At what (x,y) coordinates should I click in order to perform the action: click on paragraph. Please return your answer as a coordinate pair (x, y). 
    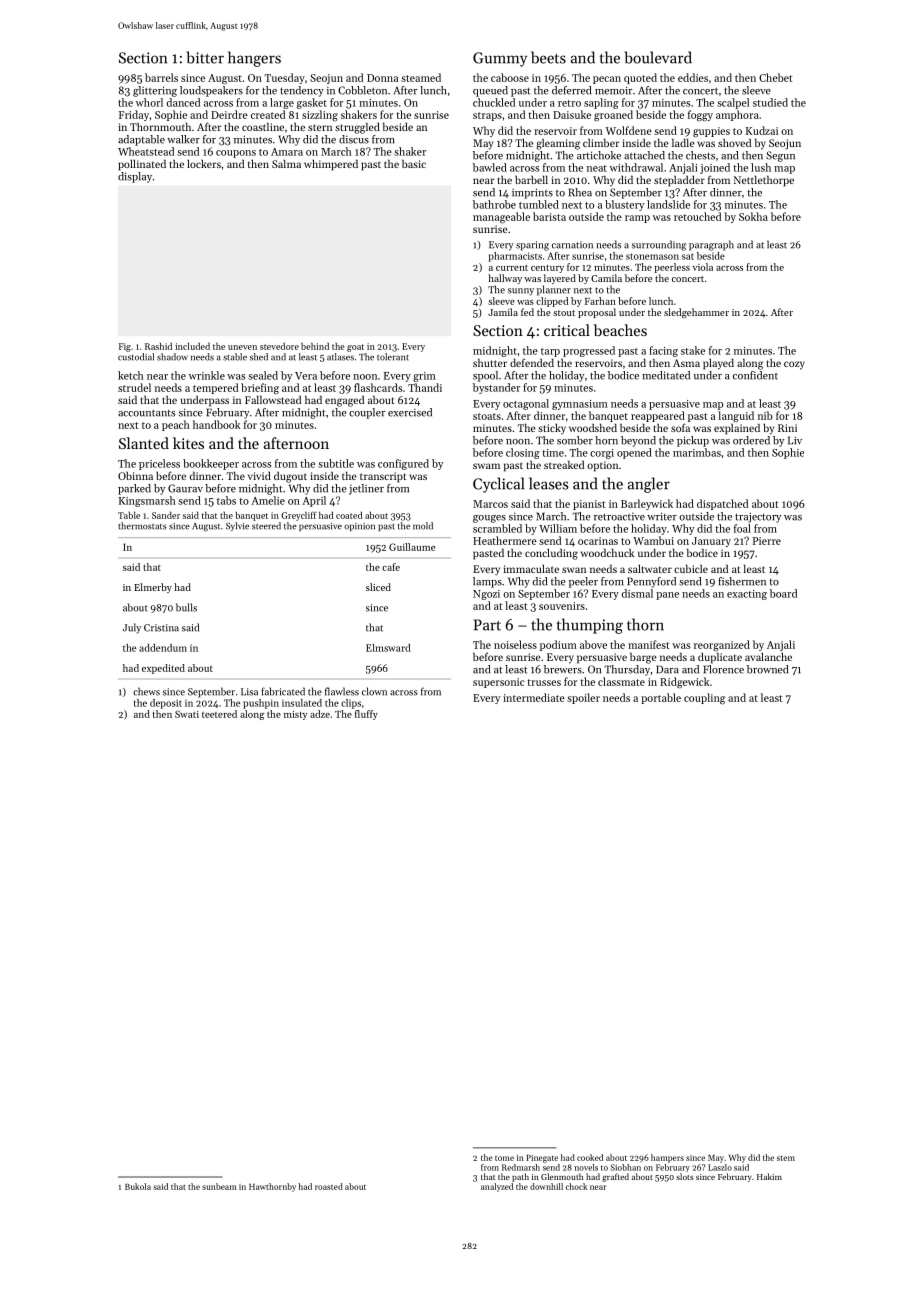
    Looking at the image, I should click on (711, 245).
